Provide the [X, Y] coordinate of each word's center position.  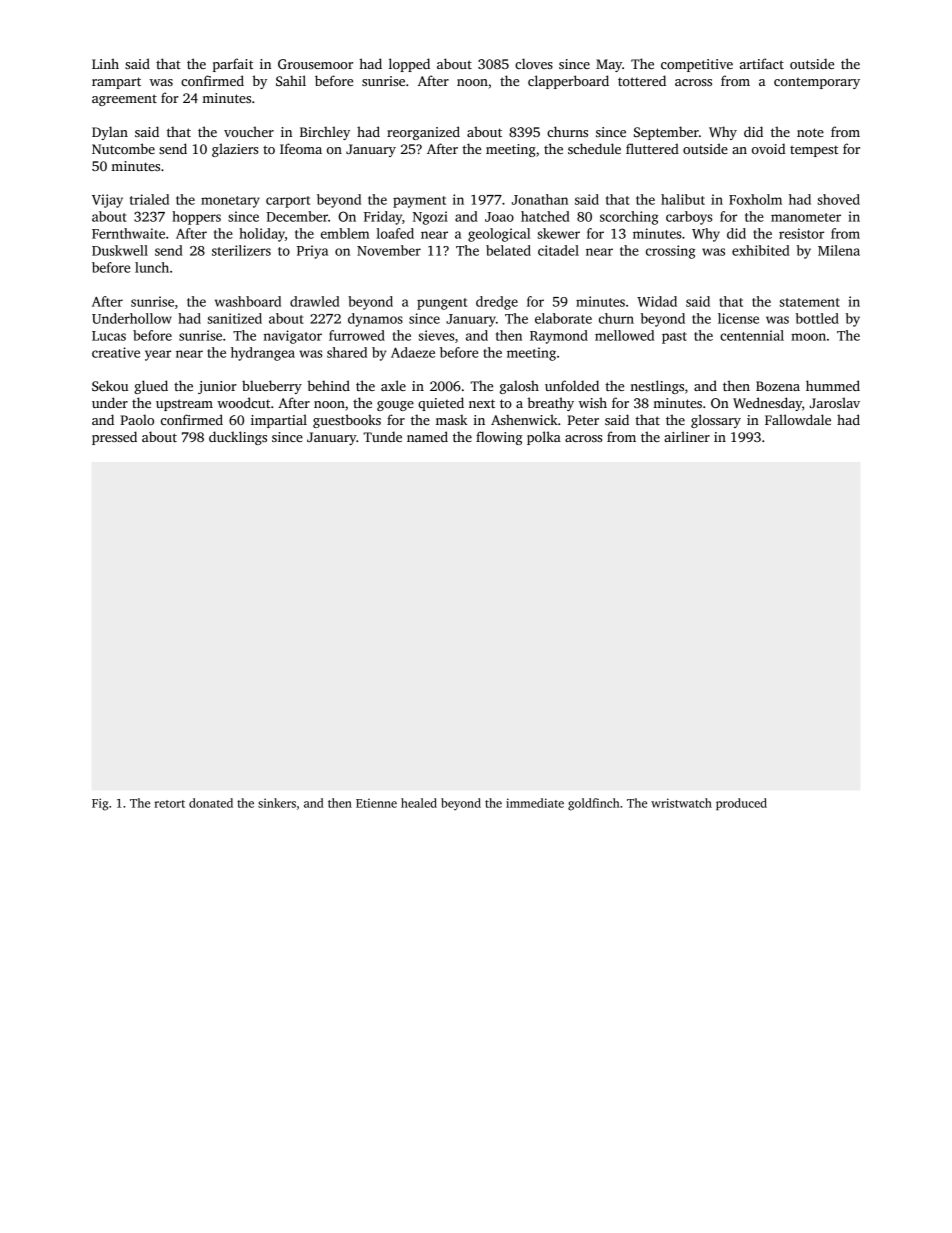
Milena [839, 250]
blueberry [272, 387]
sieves [437, 335]
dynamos [375, 320]
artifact [762, 63]
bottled [817, 318]
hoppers [196, 218]
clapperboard [568, 82]
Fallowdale [798, 419]
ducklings [238, 438]
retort [169, 804]
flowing [499, 438]
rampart [116, 83]
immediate [535, 803]
